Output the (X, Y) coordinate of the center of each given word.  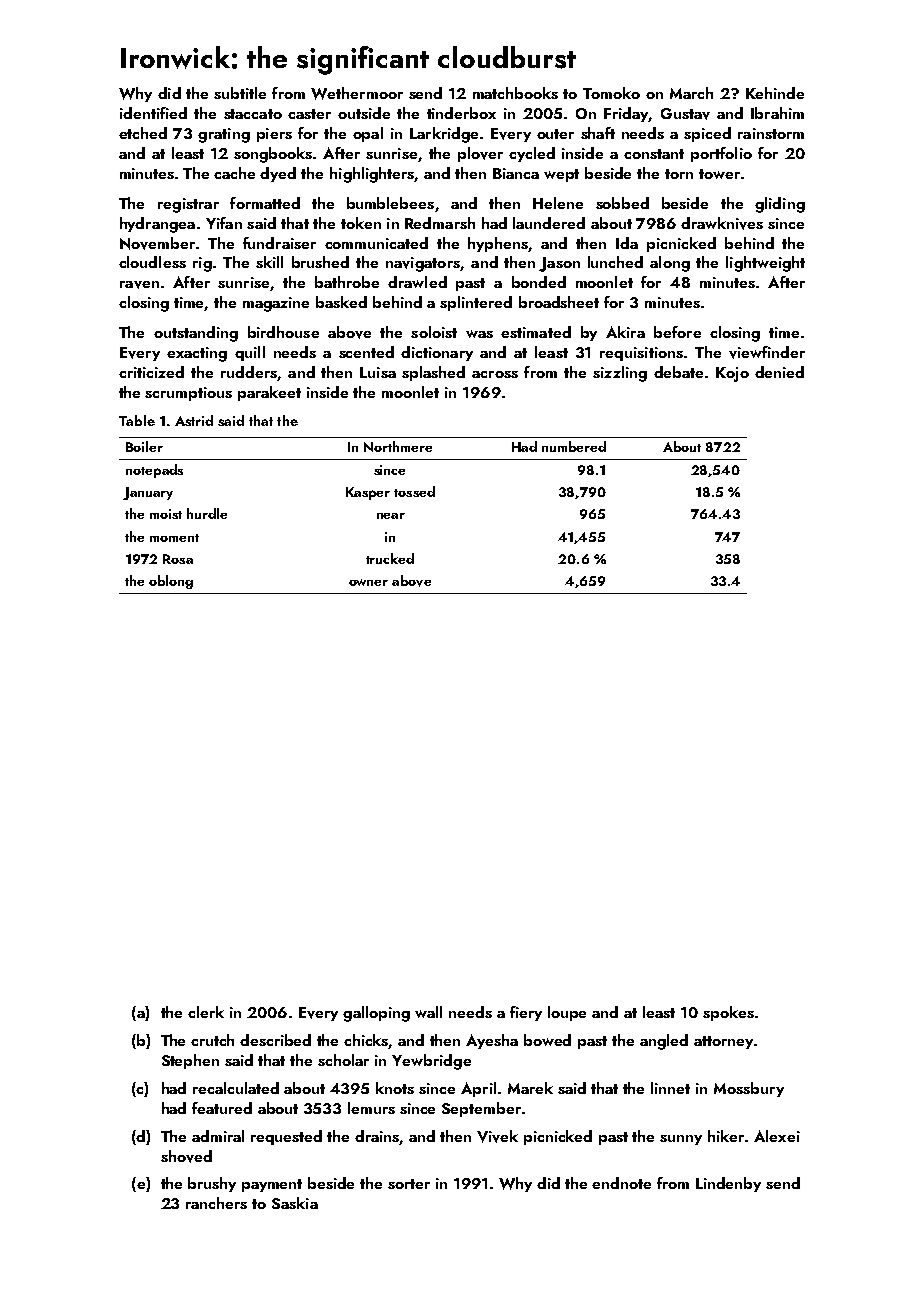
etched (143, 133)
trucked (390, 558)
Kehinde (775, 93)
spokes (728, 1013)
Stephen (190, 1061)
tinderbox (461, 113)
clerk (206, 1012)
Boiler (144, 446)
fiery (526, 1013)
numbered (574, 446)
